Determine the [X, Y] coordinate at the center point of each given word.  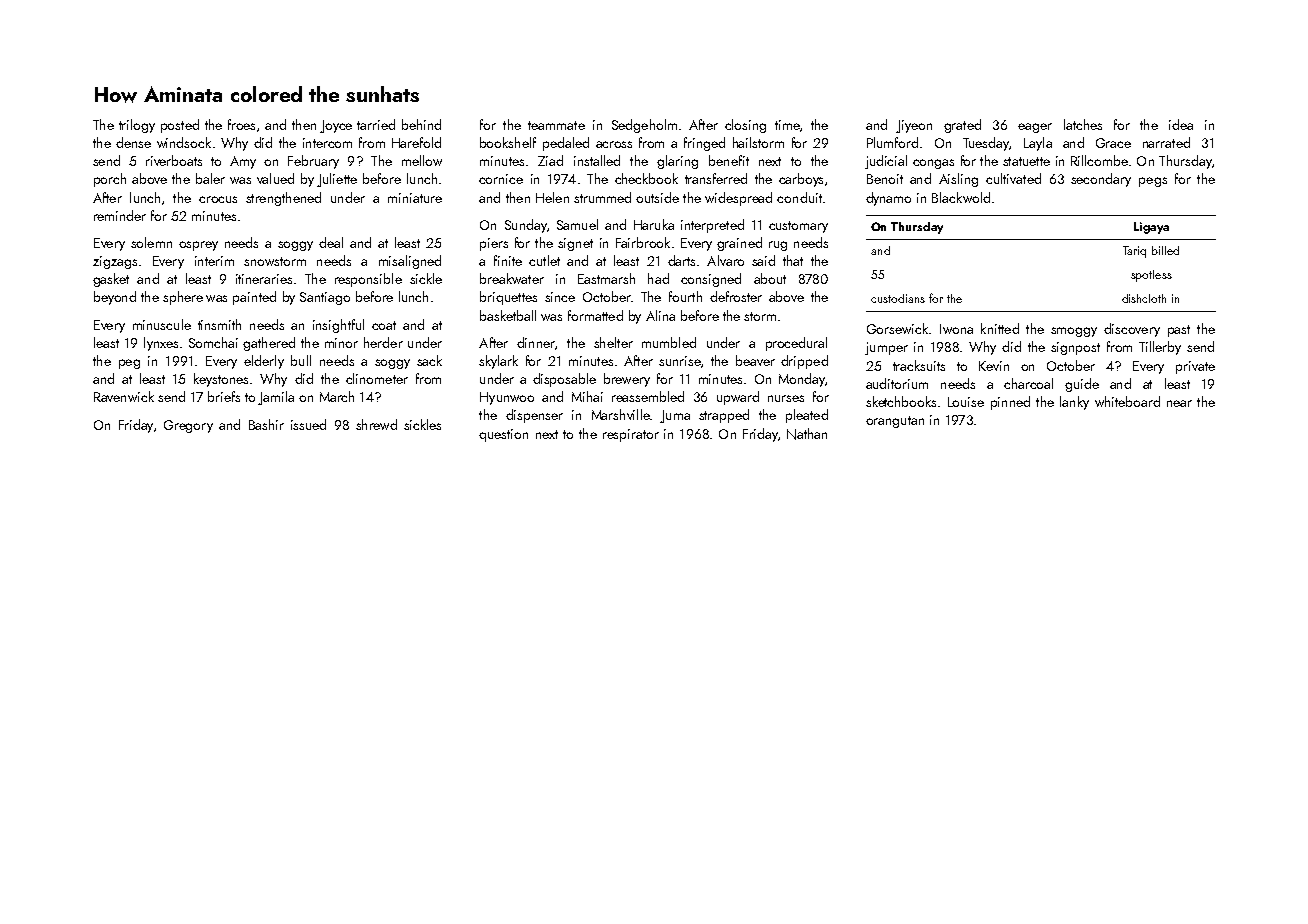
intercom [327, 143]
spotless [1151, 276]
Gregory [188, 426]
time [787, 125]
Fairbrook [643, 242]
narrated [1166, 142]
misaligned [410, 262]
